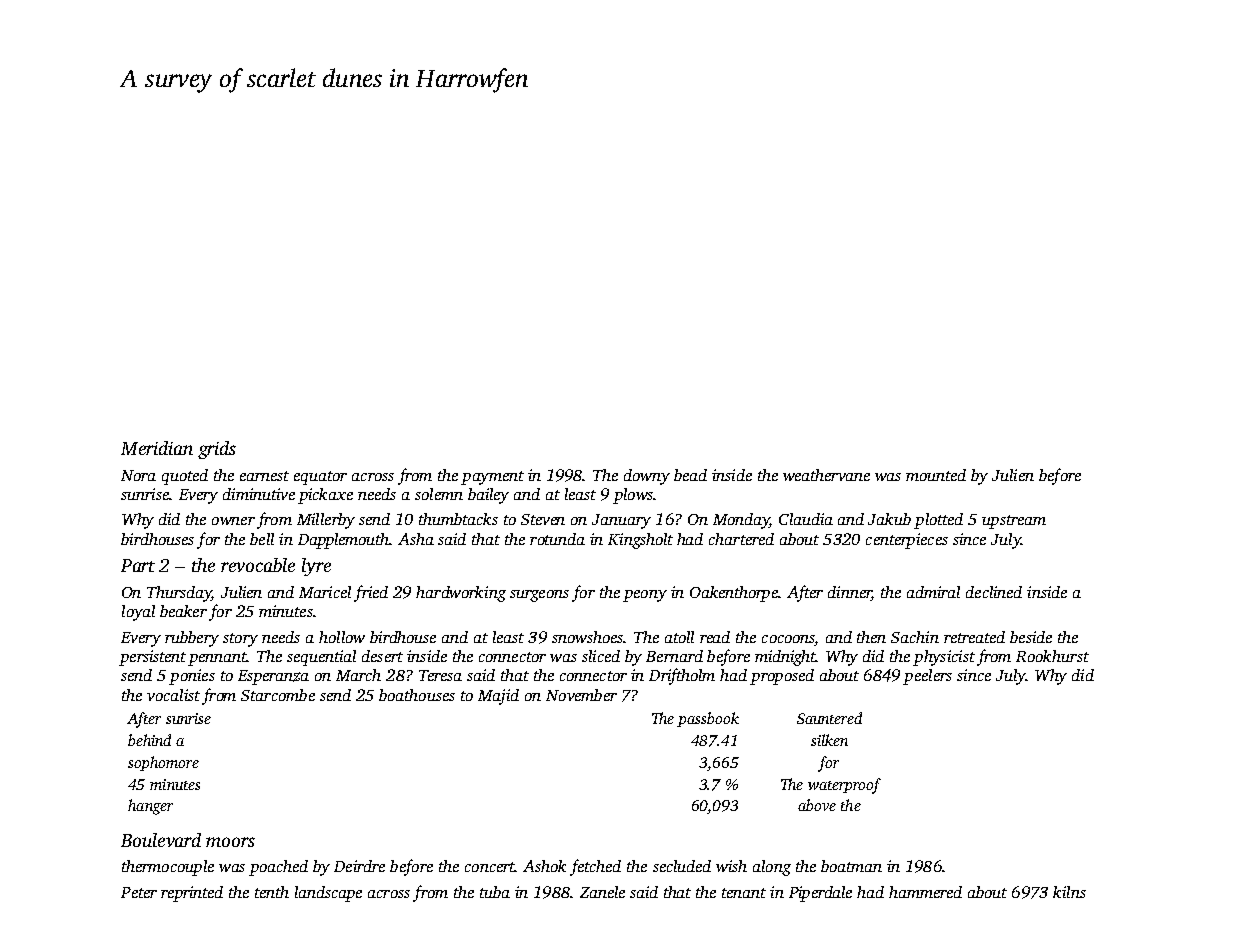 Image resolution: width=1233 pixels, height=952 pixels. What do you see at coordinates (944, 658) in the screenshot?
I see `physicist` at bounding box center [944, 658].
